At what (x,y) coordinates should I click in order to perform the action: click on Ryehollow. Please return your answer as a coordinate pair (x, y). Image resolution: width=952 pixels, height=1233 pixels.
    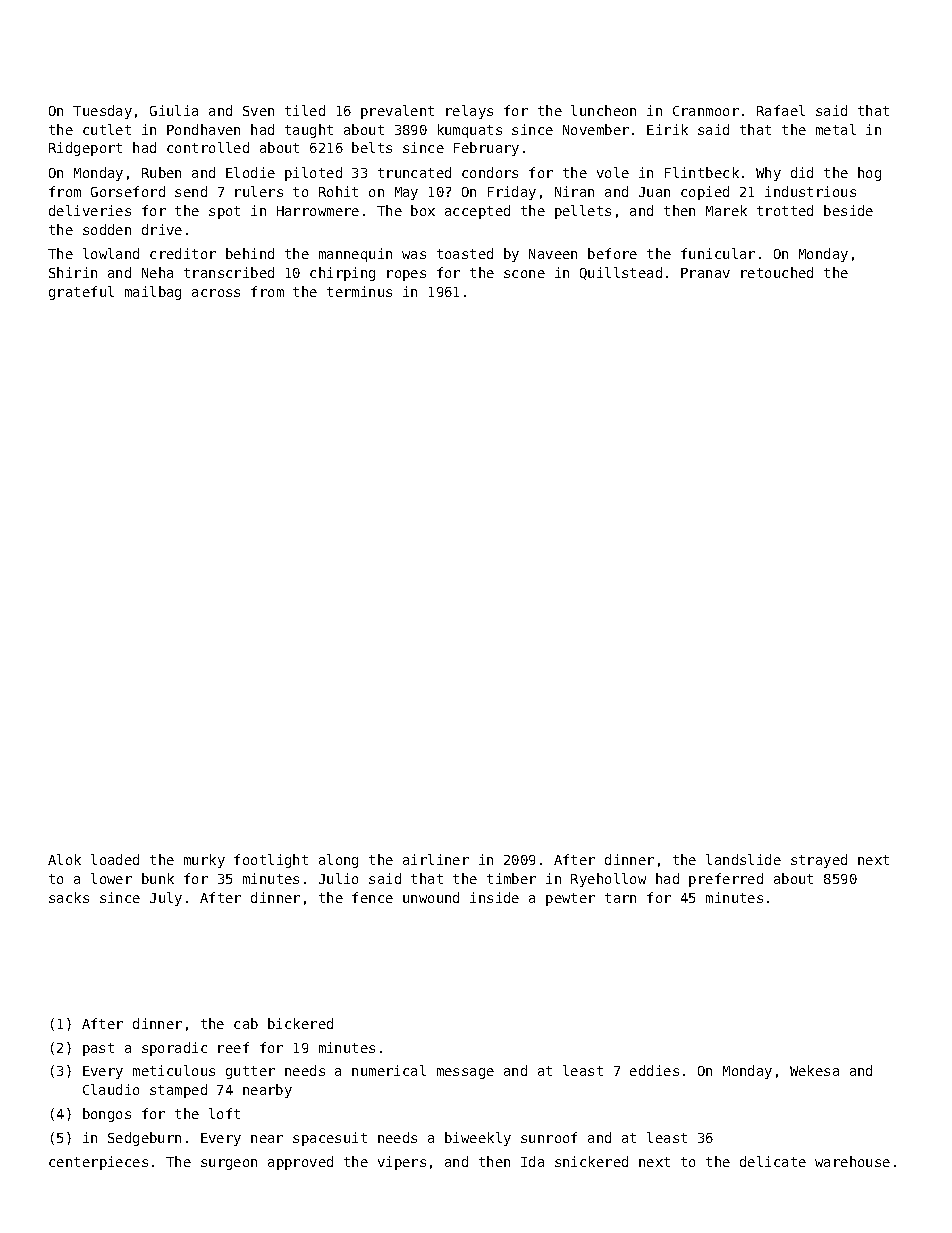
    Looking at the image, I should click on (608, 880).
